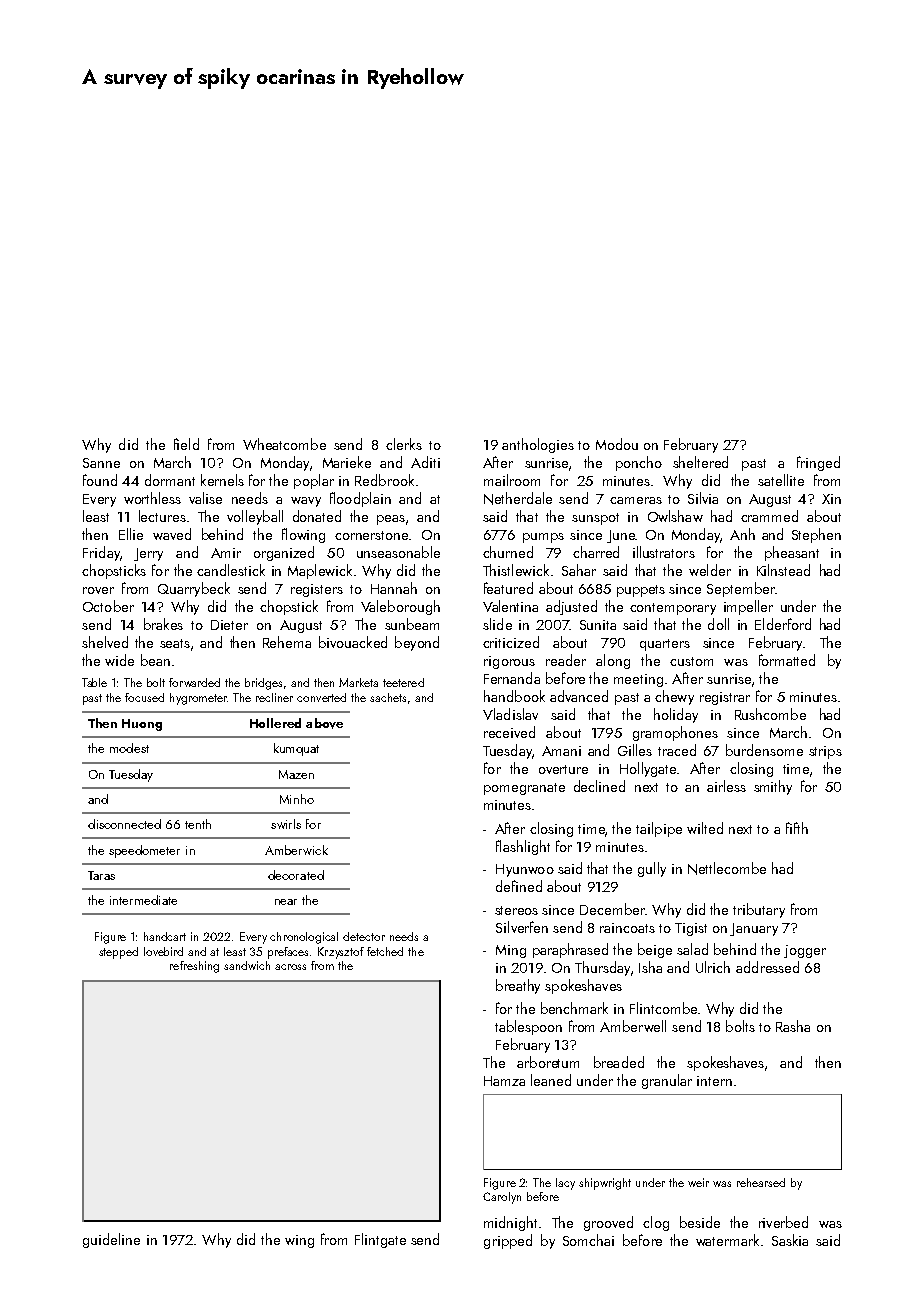  Describe the element at coordinates (124, 824) in the screenshot. I see `disconnected` at that location.
